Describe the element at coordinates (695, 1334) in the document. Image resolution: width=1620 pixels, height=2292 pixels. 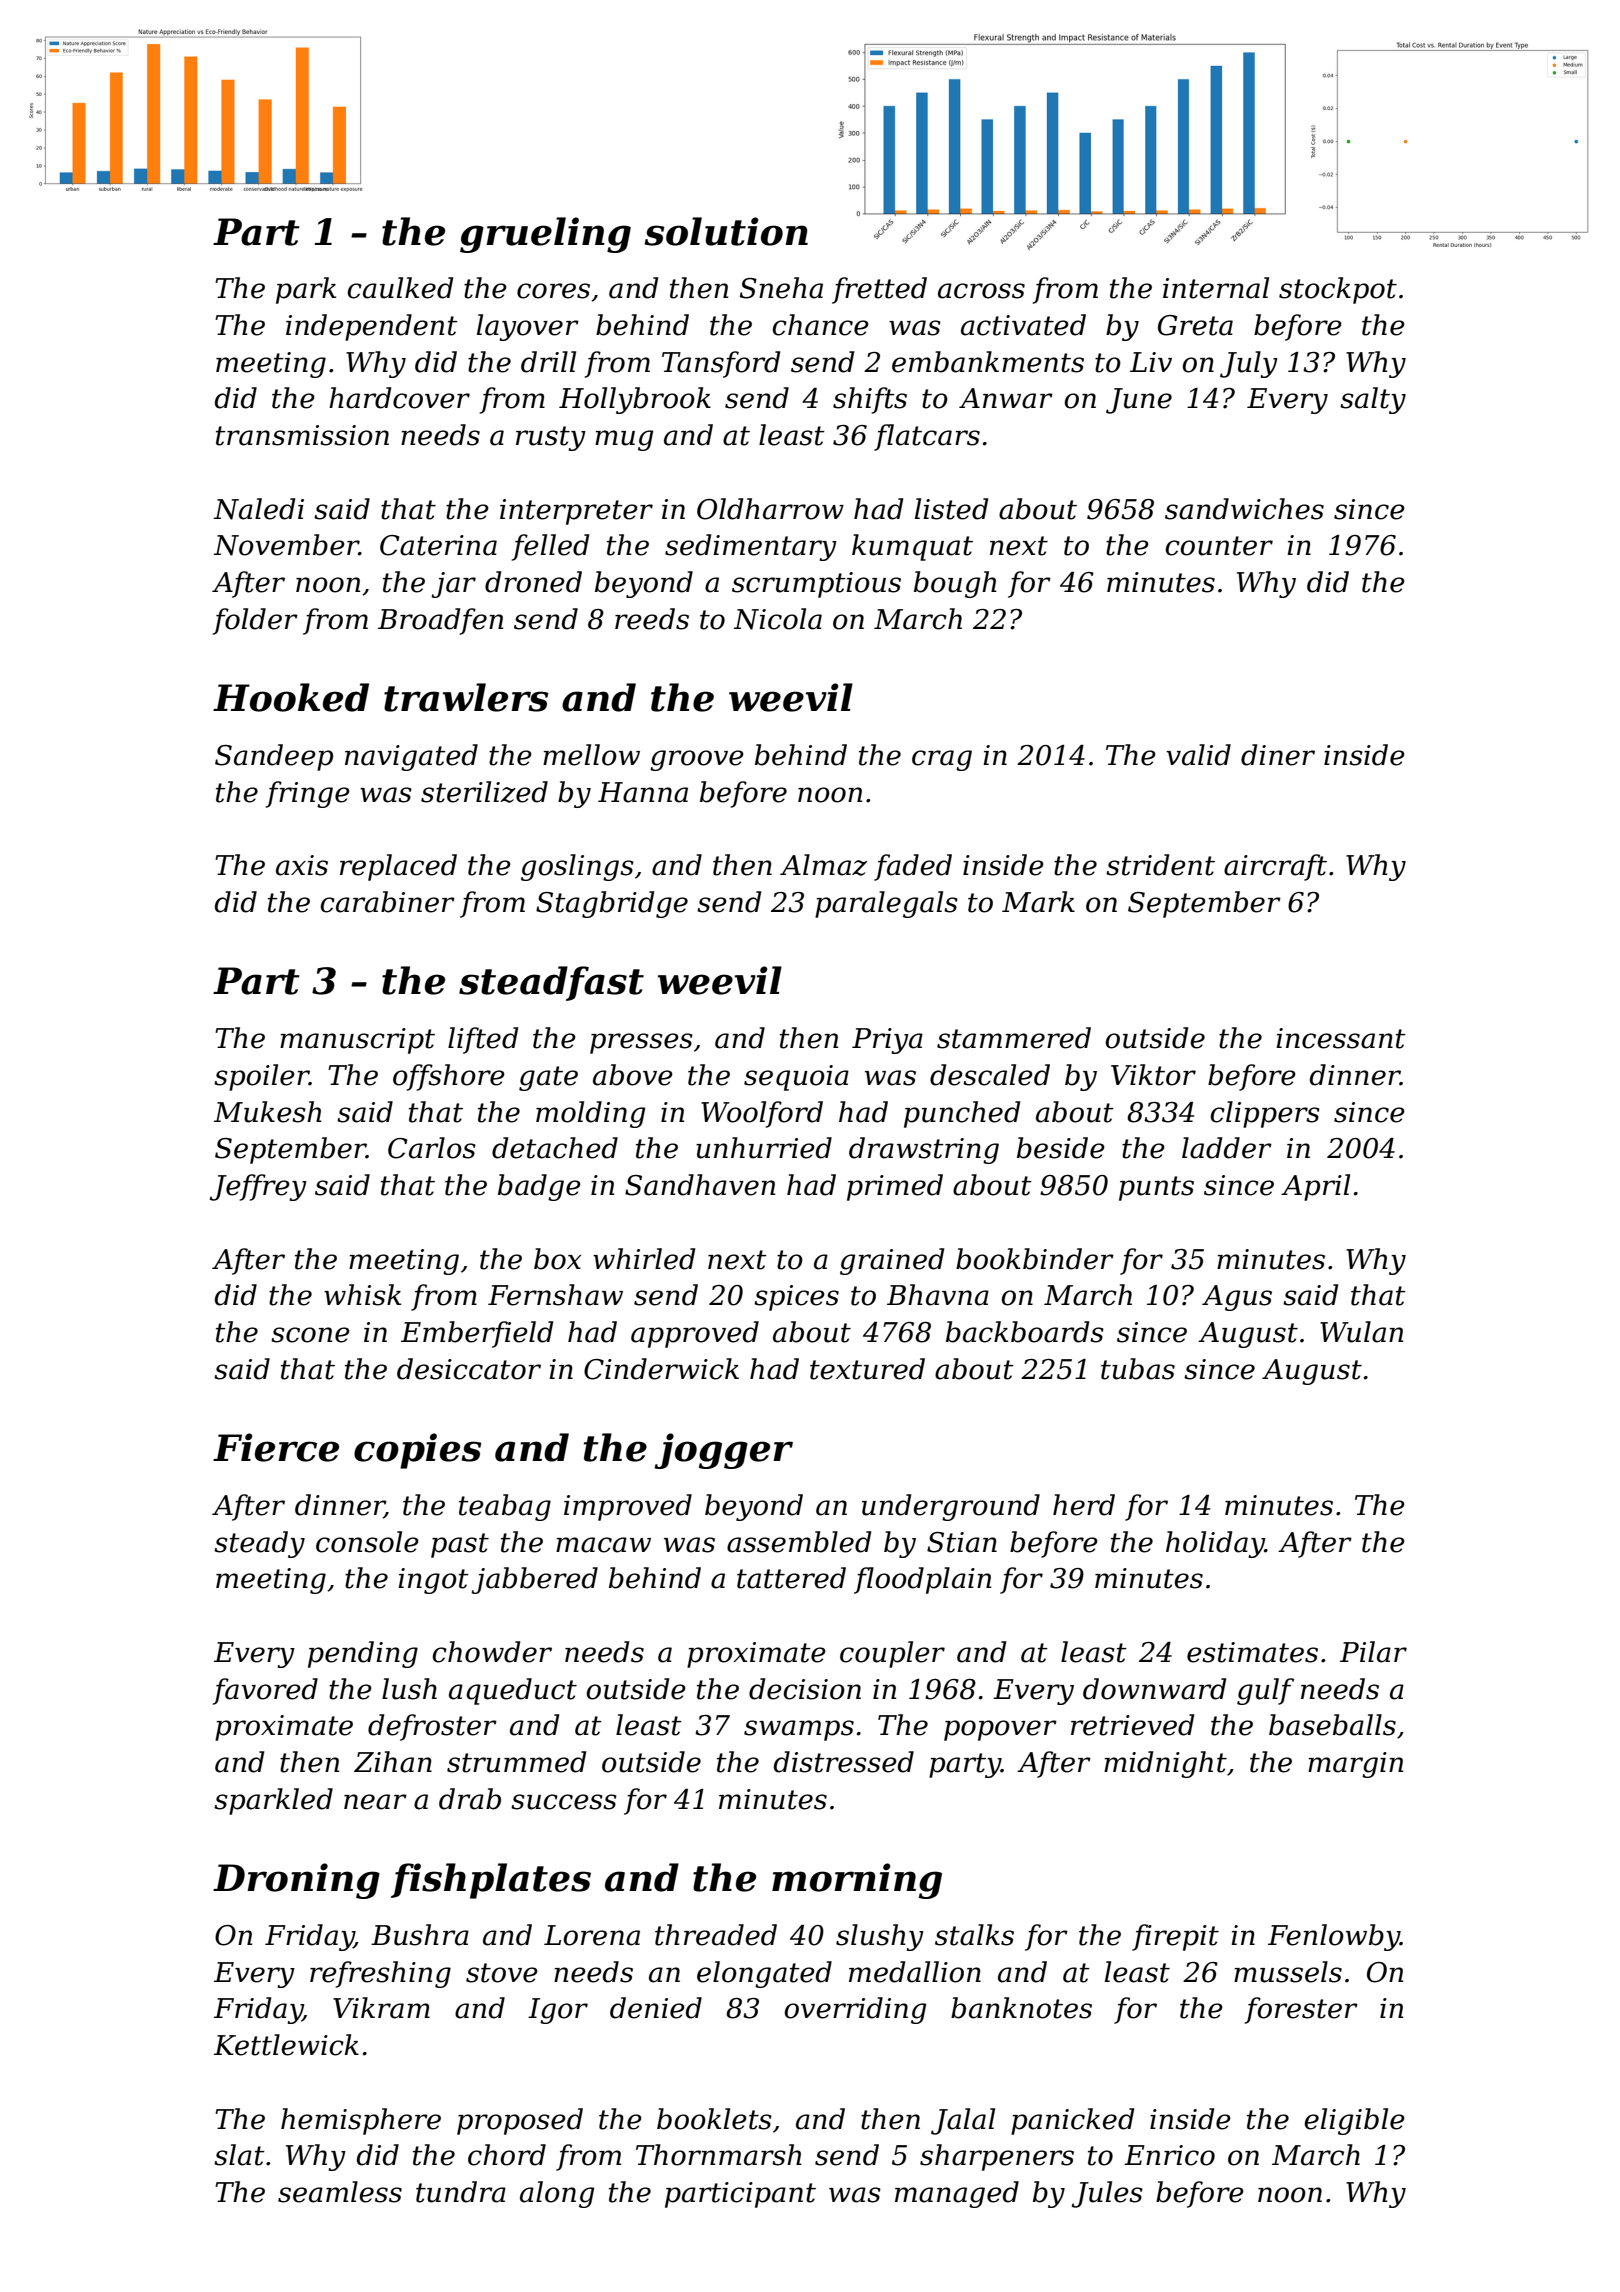
I see `approved` at that location.
